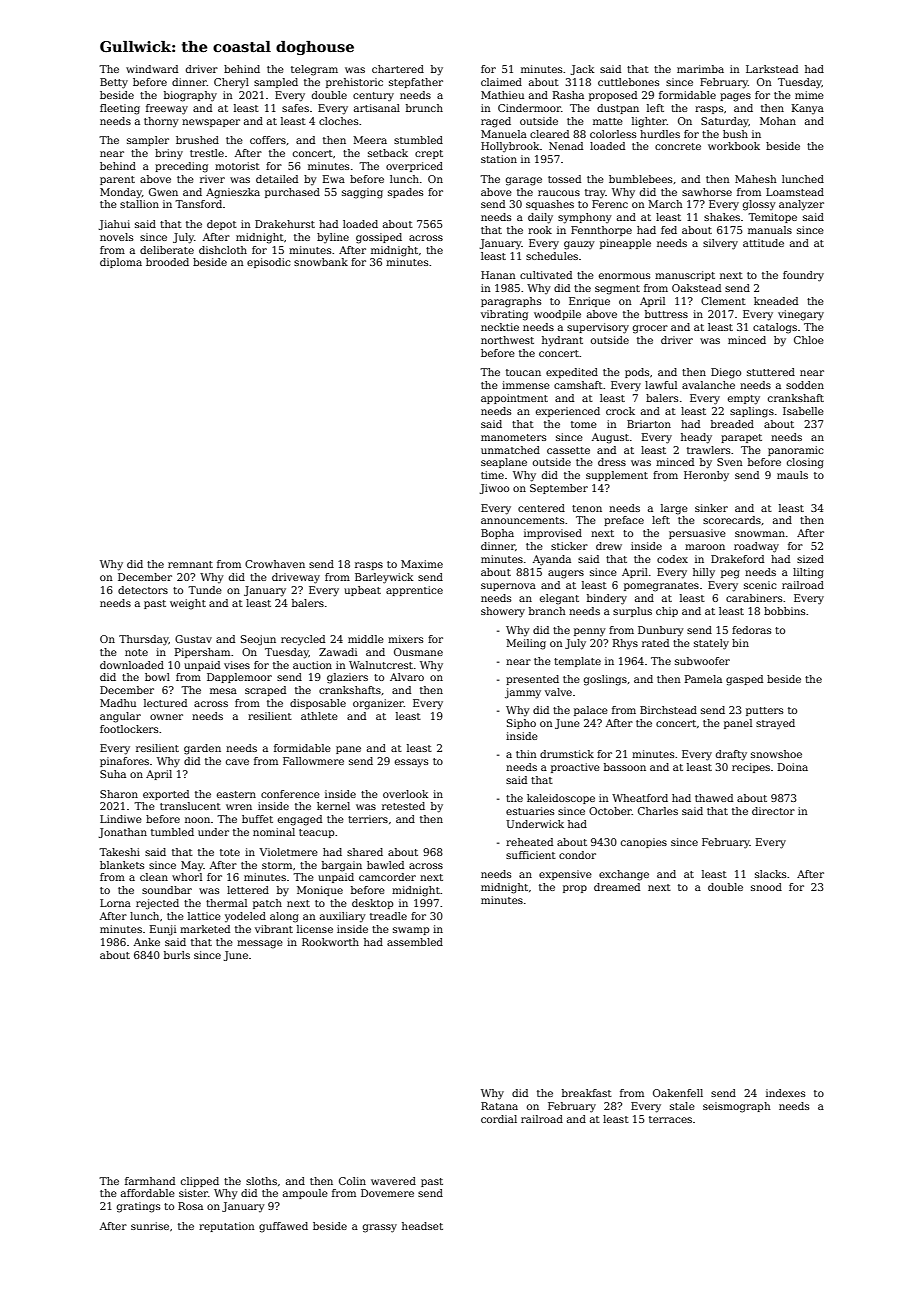 The width and height of the image is (924, 1308). Describe the element at coordinates (773, 811) in the image. I see `director` at that location.
